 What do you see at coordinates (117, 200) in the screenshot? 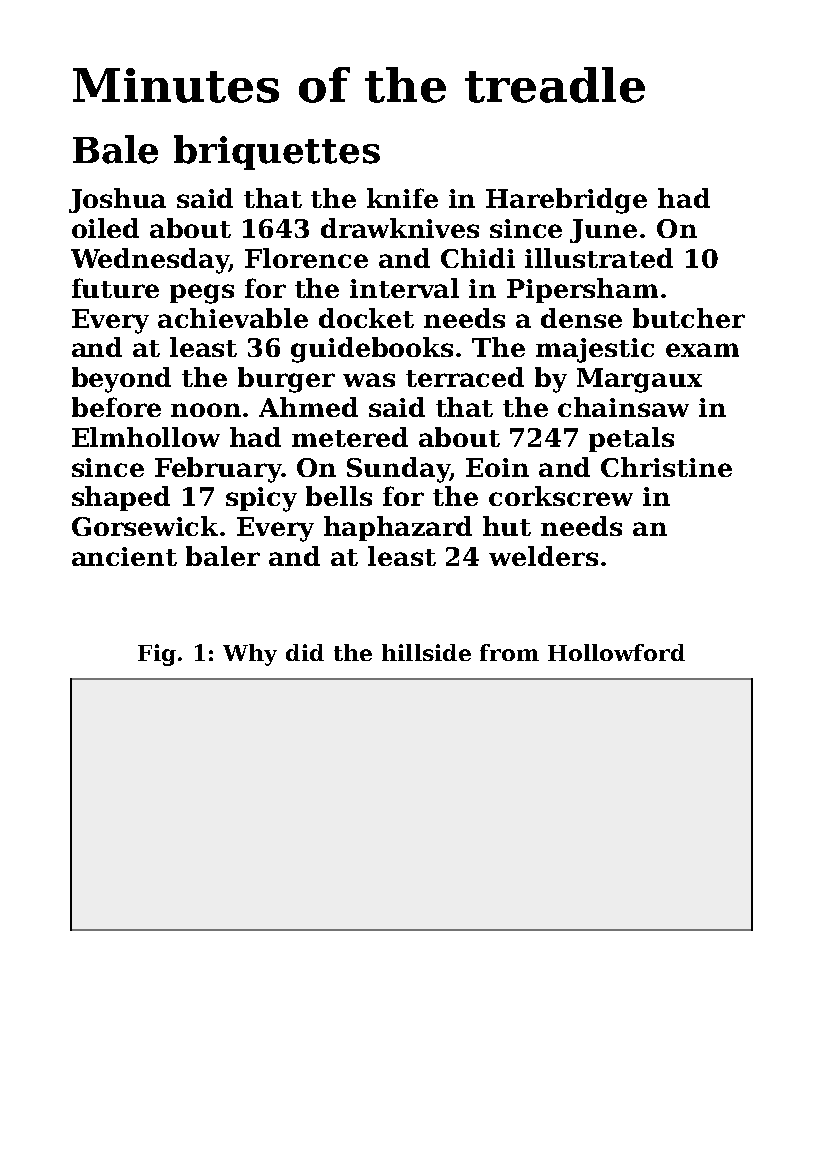
I see `Joshua` at bounding box center [117, 200].
